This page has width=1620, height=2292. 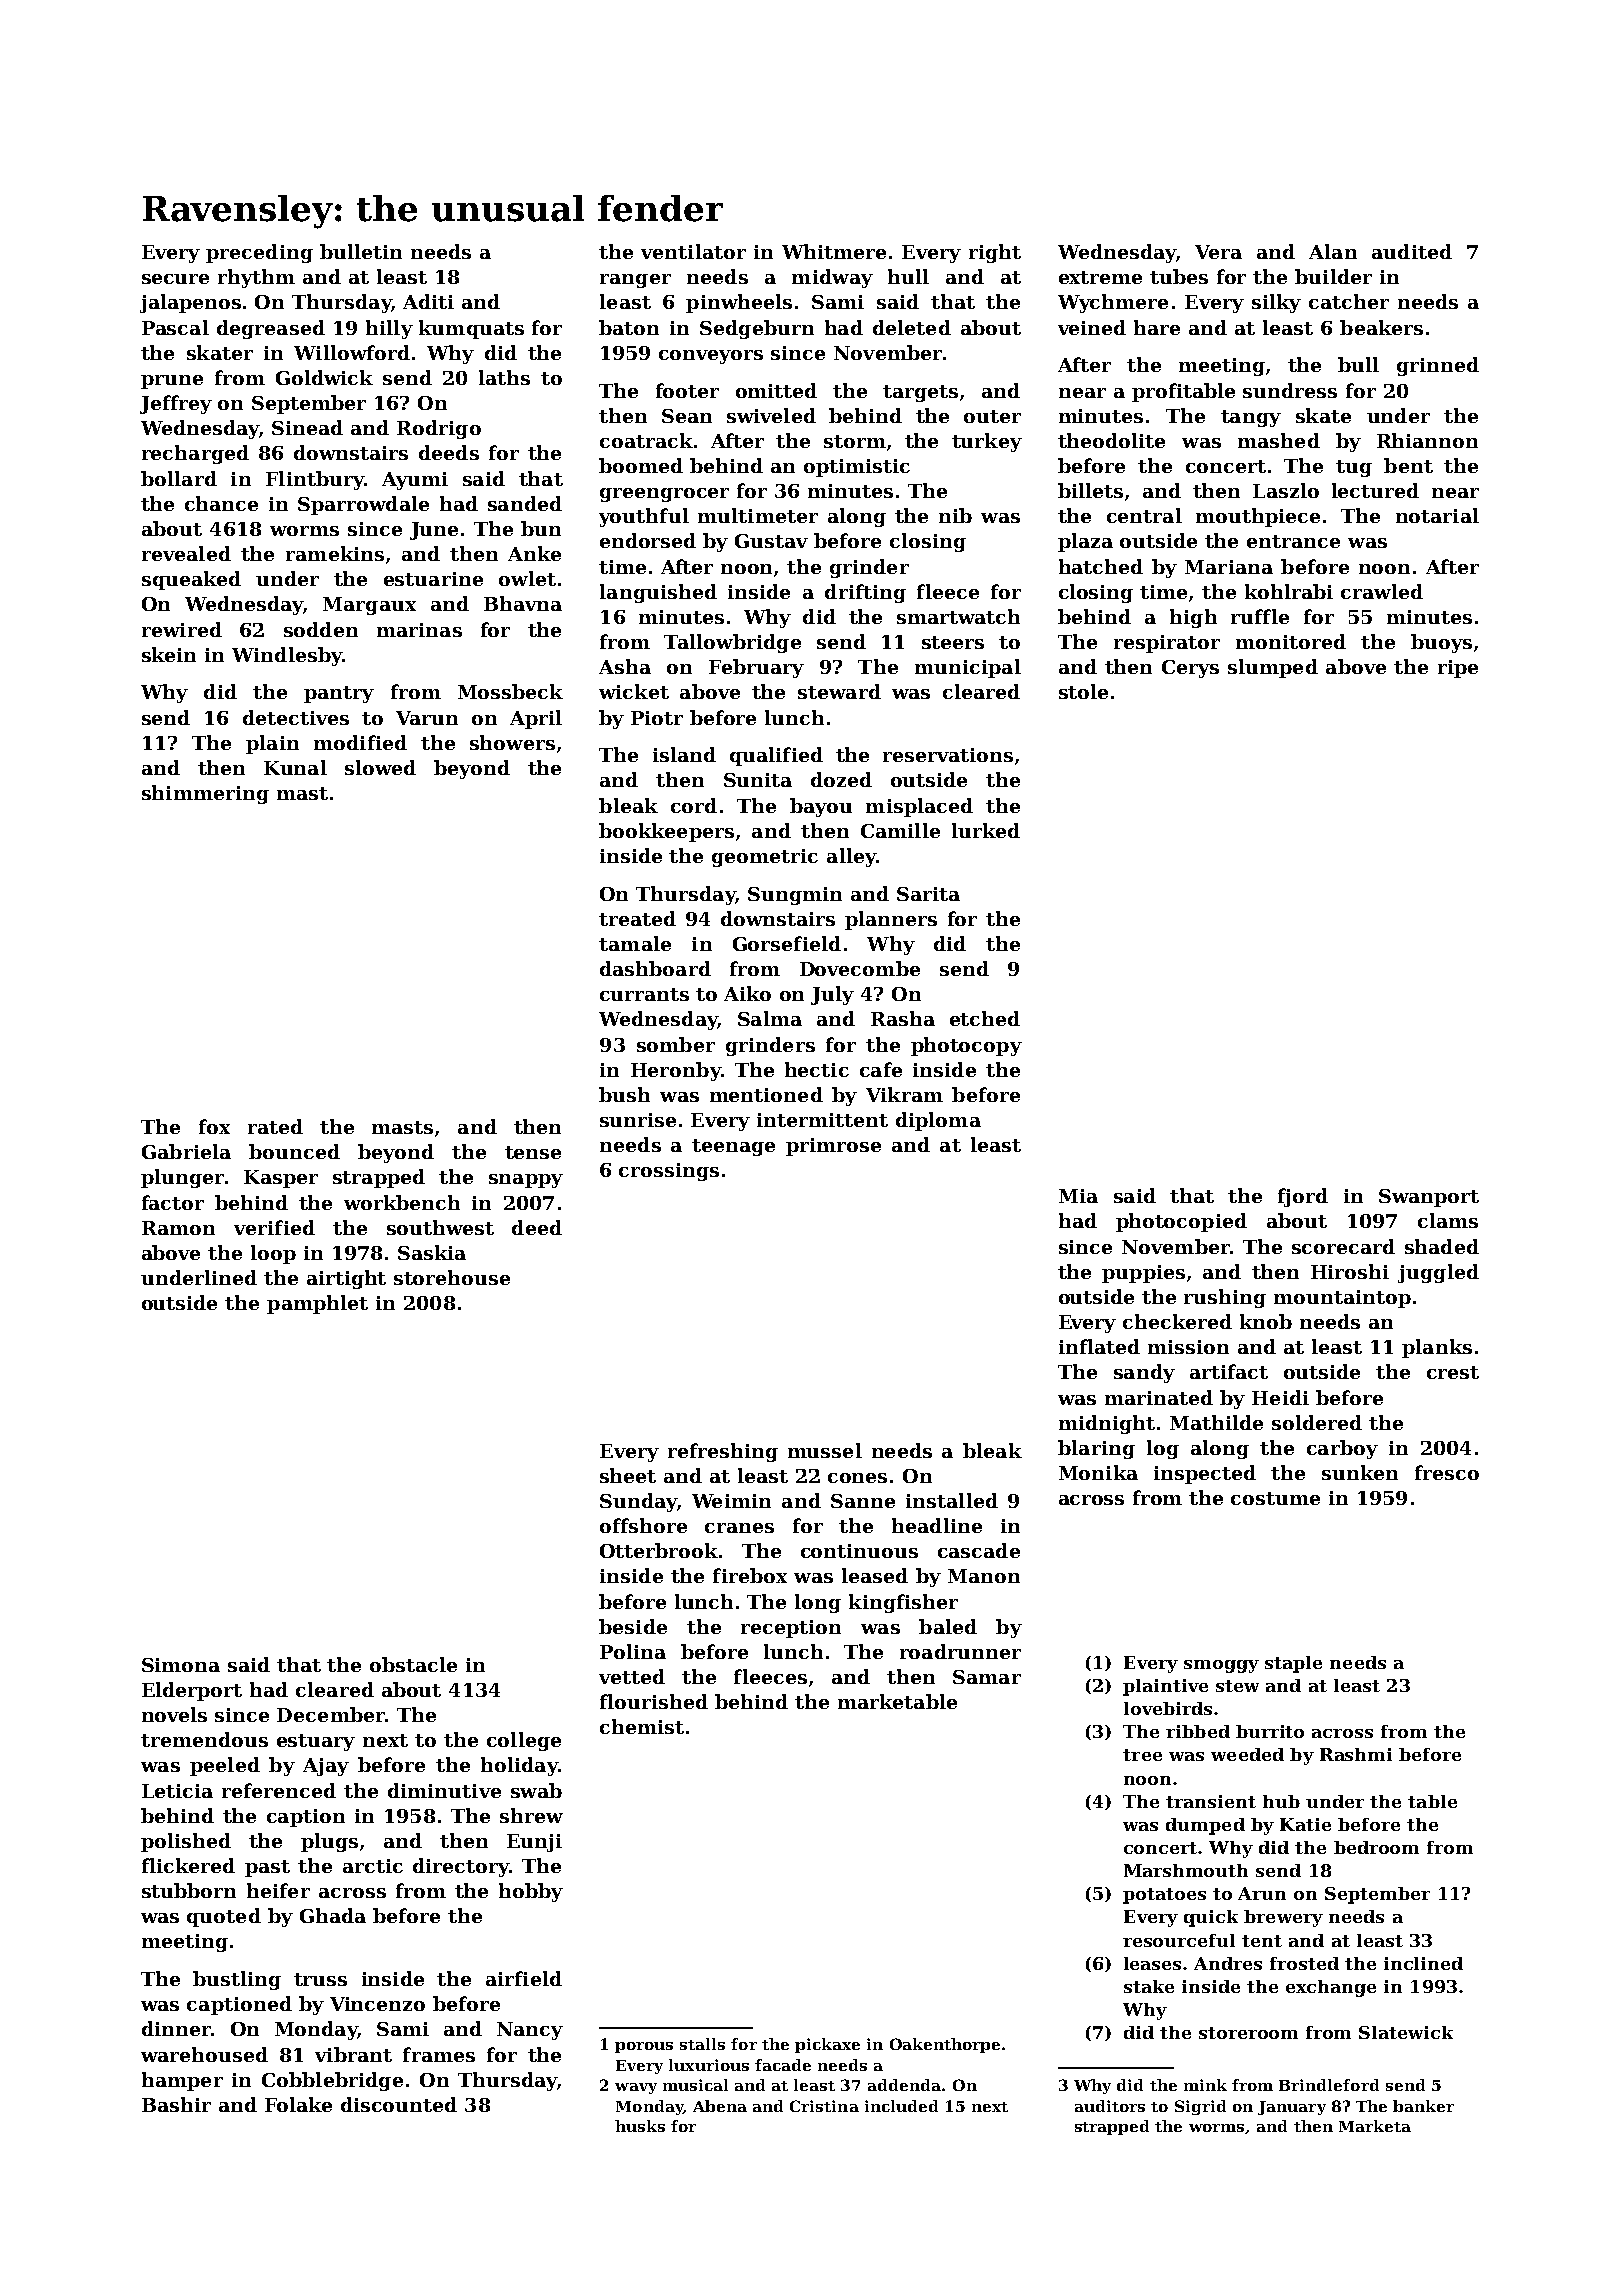 What do you see at coordinates (173, 1202) in the page?
I see `factor` at bounding box center [173, 1202].
